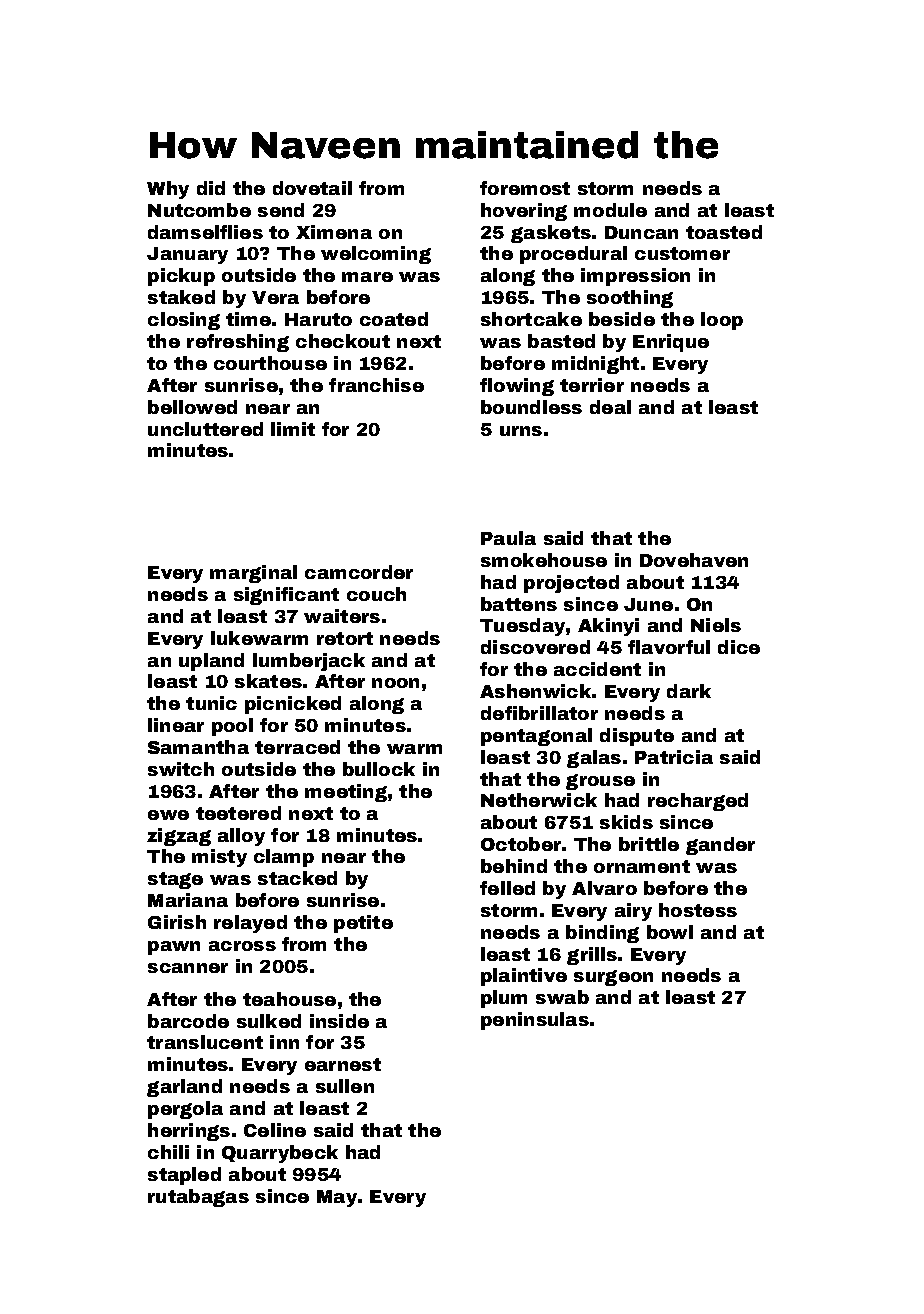  What do you see at coordinates (205, 429) in the screenshot?
I see `uncluttered` at bounding box center [205, 429].
